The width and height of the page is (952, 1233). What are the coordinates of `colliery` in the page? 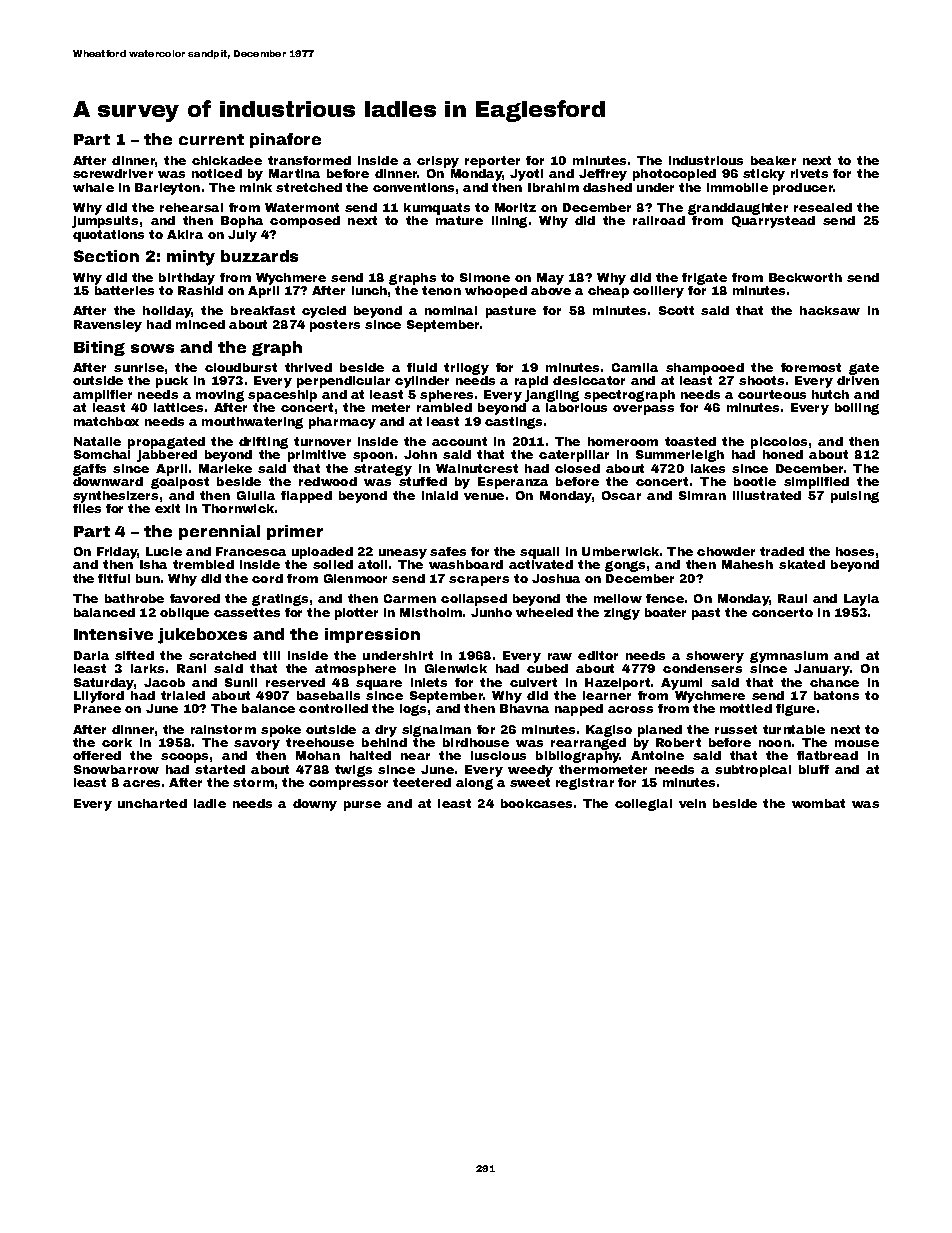 It's located at (658, 292).
